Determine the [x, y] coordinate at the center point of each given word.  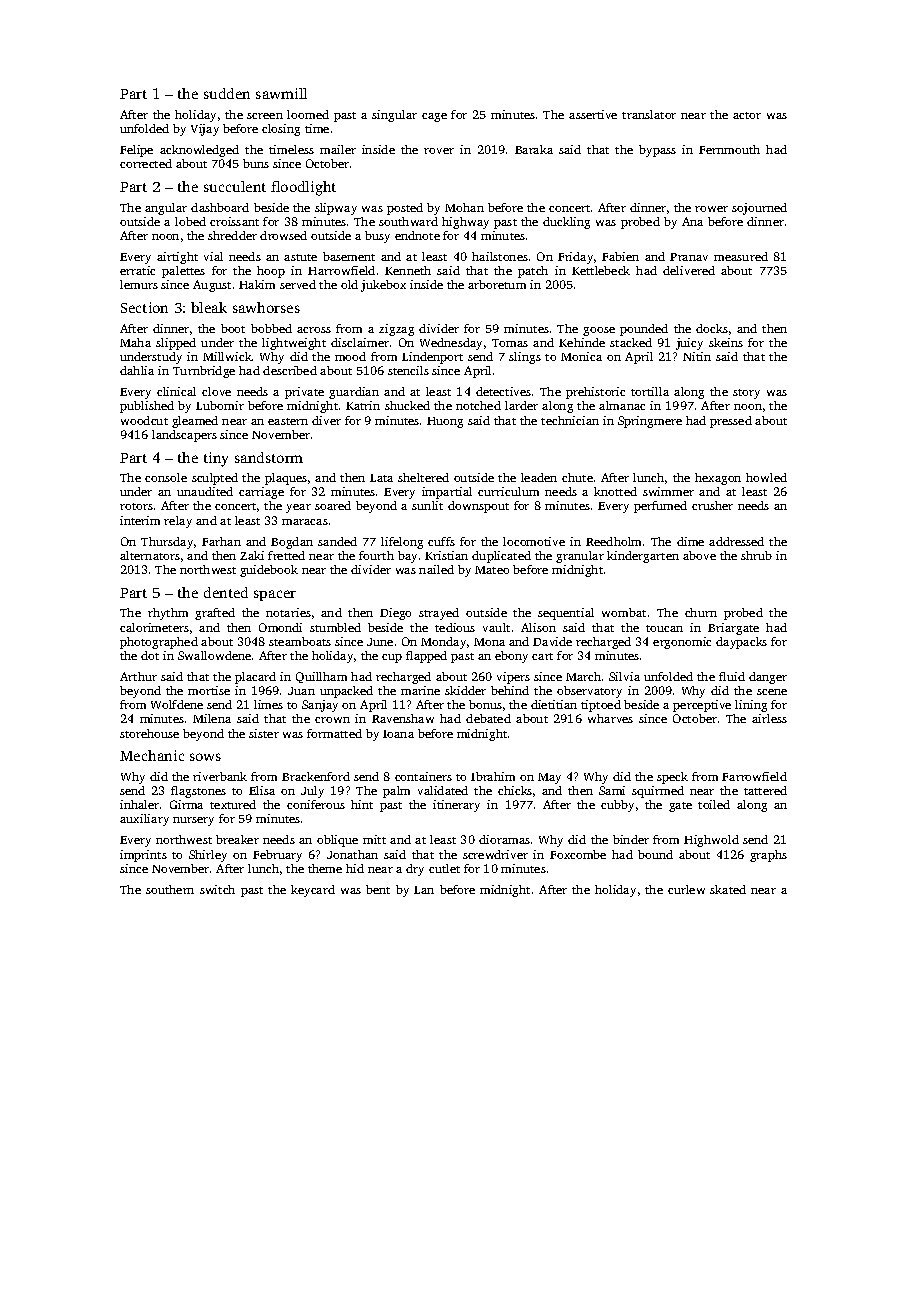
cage [434, 117]
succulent [235, 186]
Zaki [252, 555]
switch [217, 889]
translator [649, 114]
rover [439, 151]
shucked [407, 405]
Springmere [650, 422]
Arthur [138, 676]
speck [672, 778]
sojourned [759, 209]
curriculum [508, 491]
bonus [485, 704]
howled [766, 477]
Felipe [136, 151]
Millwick [227, 356]
